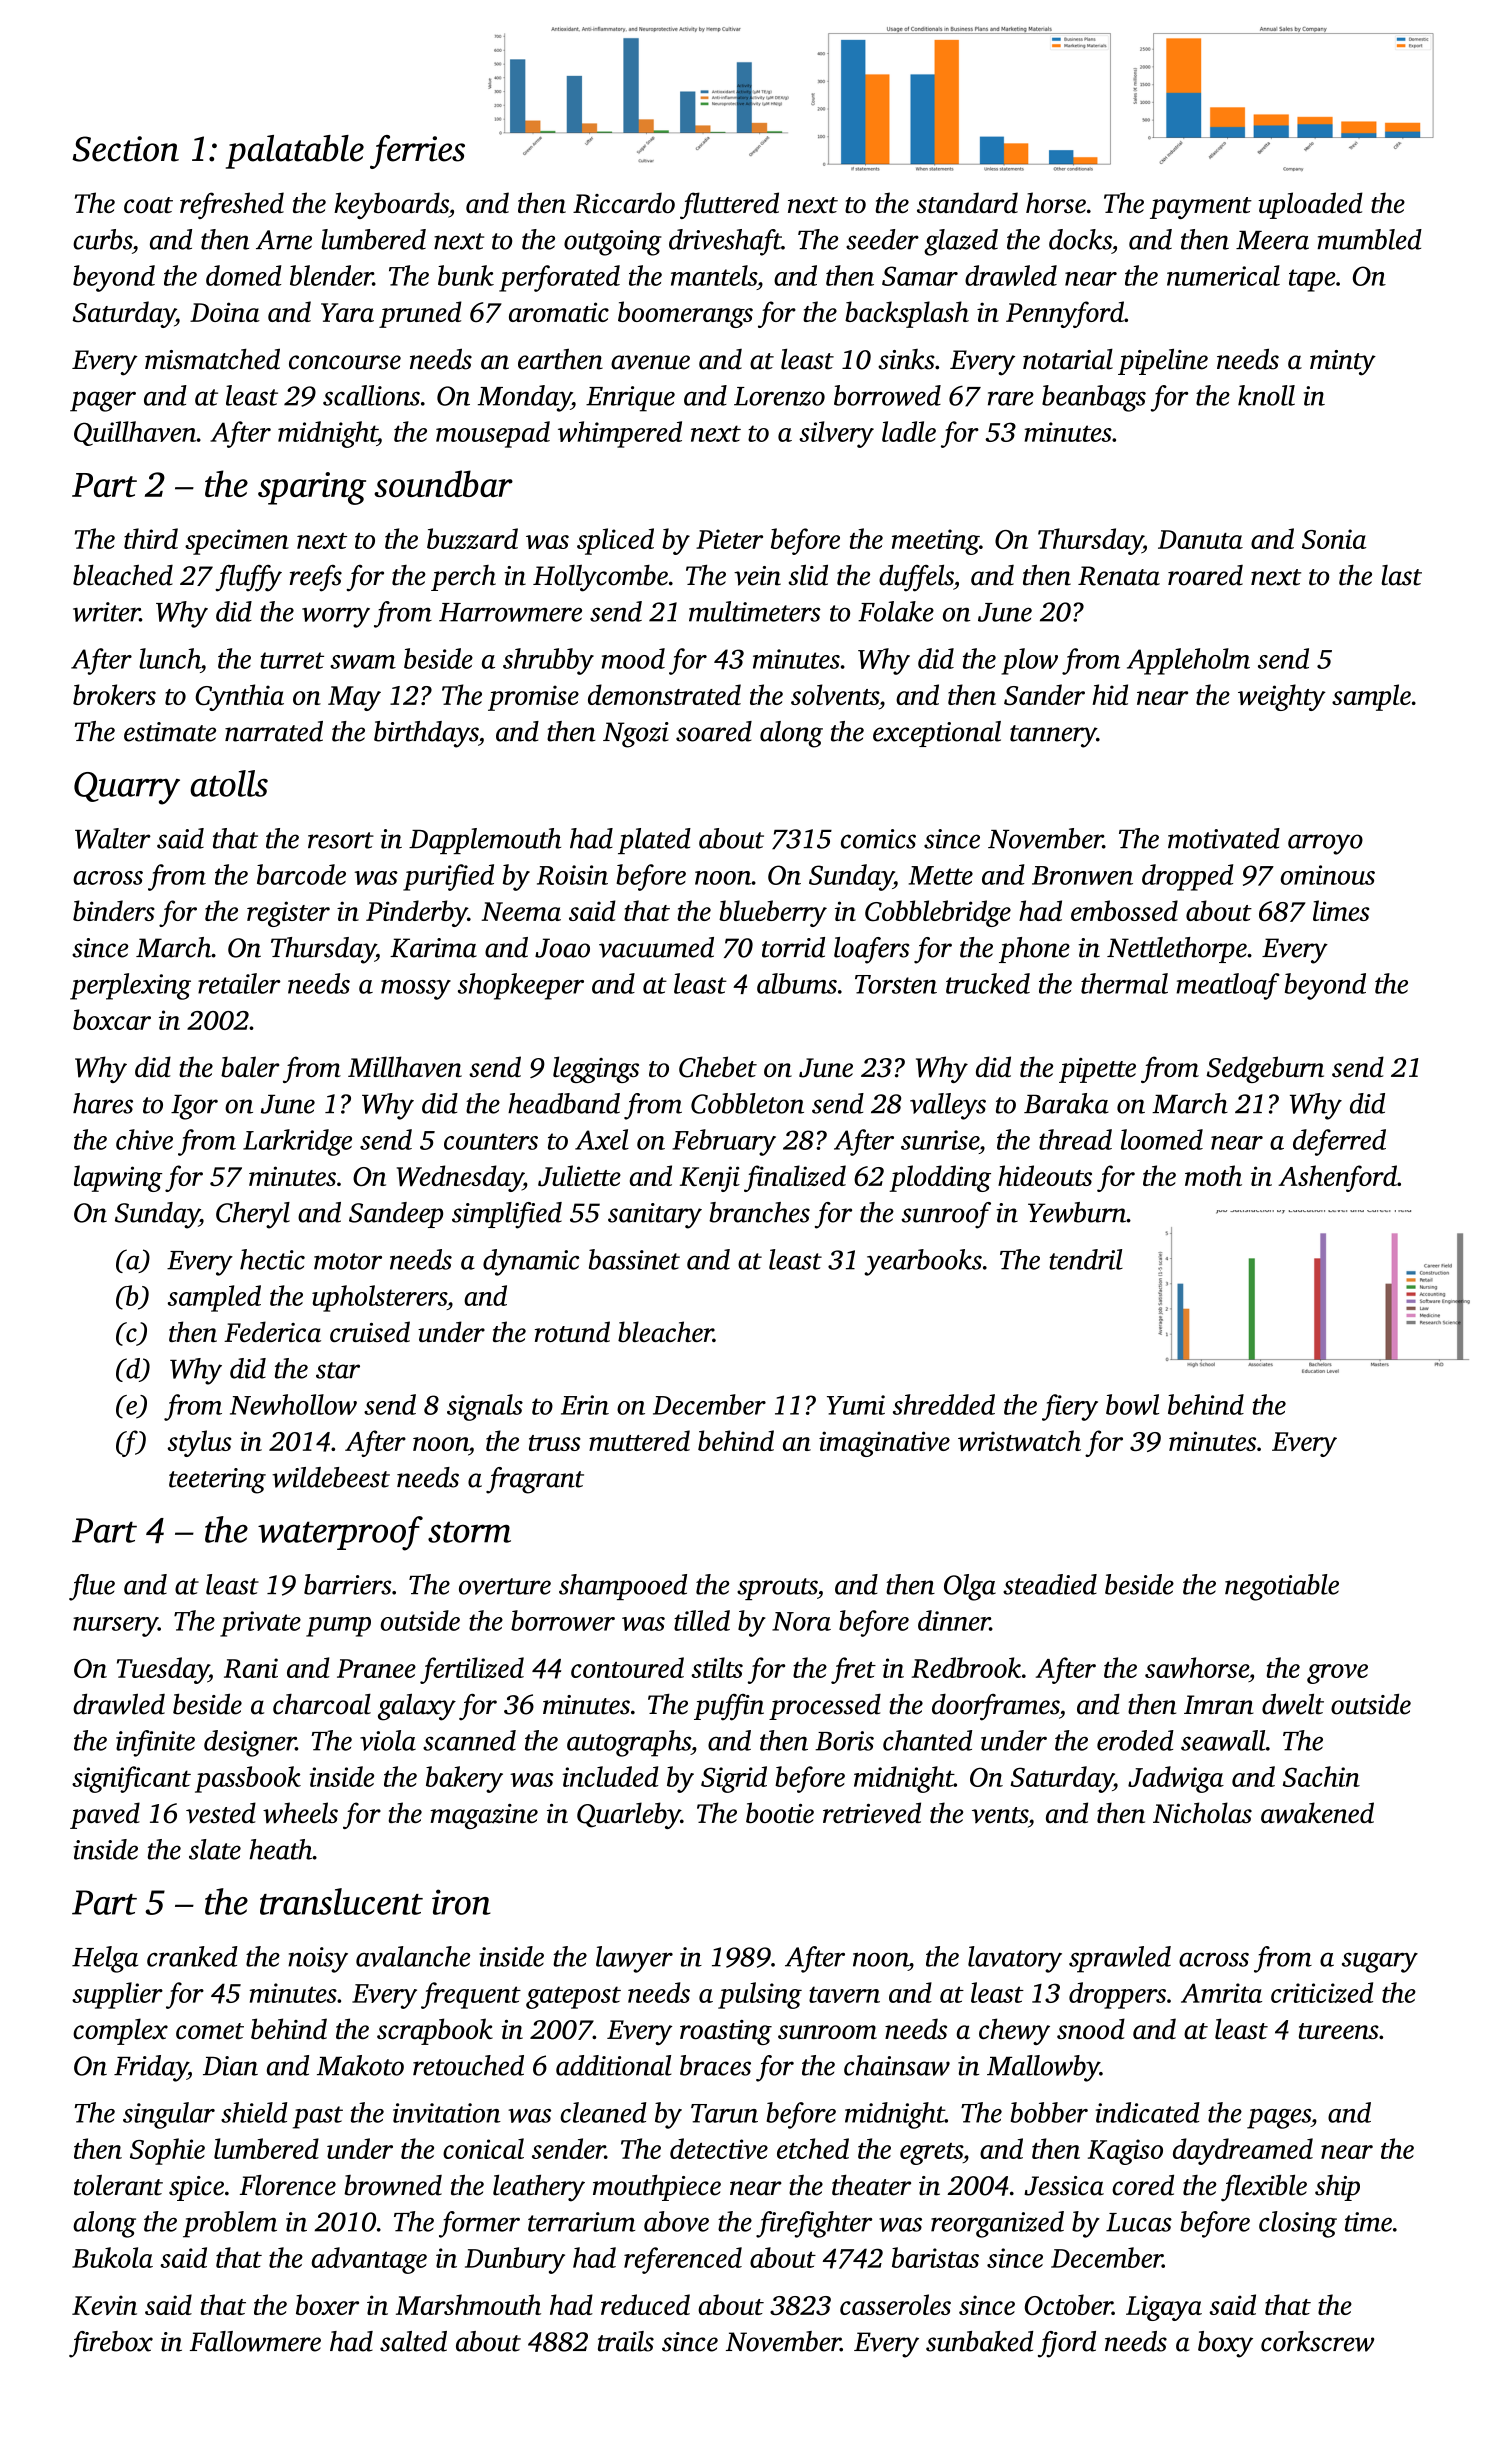 The image size is (1496, 2464). Describe the element at coordinates (1053, 736) in the screenshot. I see `tannery` at that location.
